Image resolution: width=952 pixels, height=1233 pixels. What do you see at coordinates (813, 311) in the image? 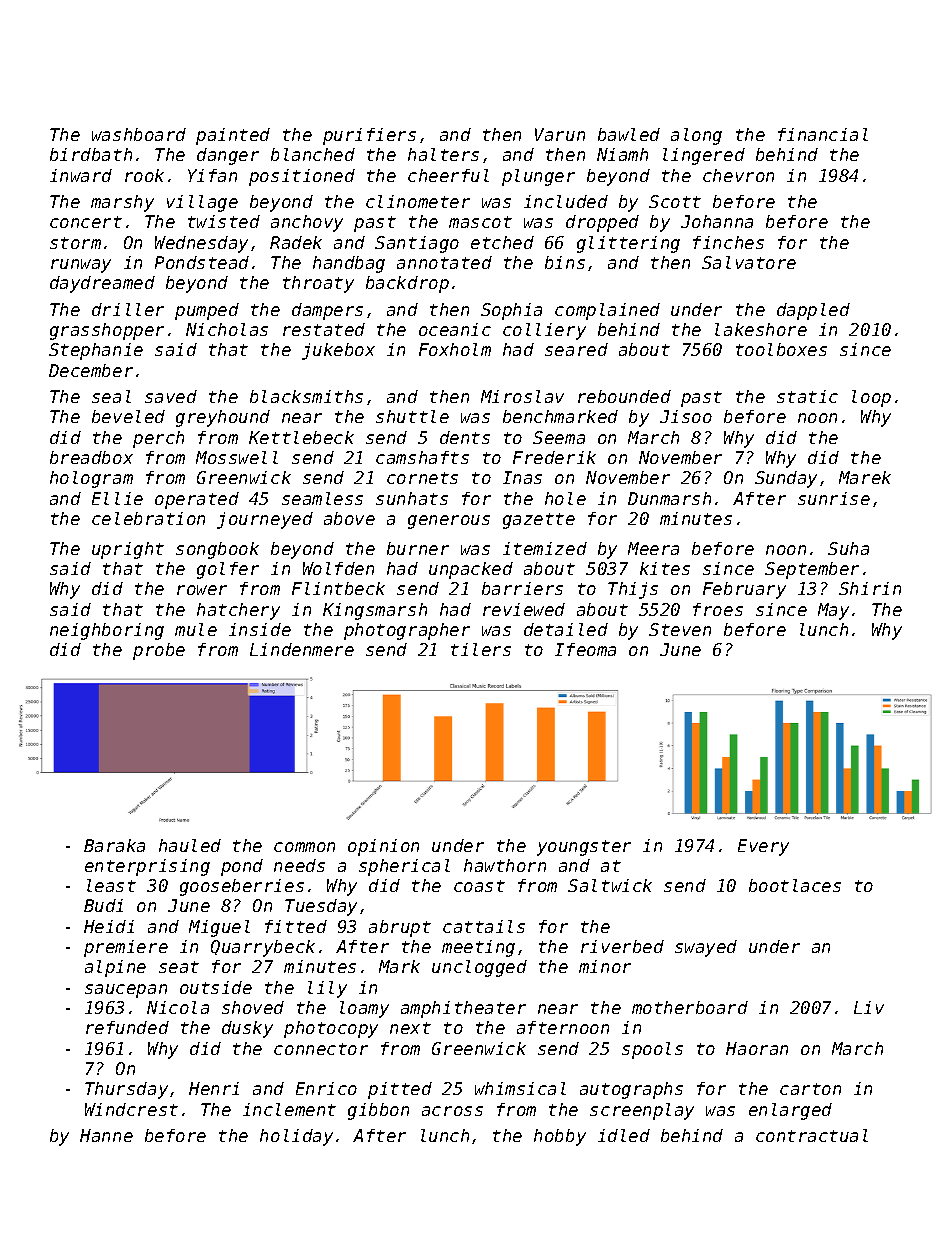
I see `dappled` at bounding box center [813, 311].
